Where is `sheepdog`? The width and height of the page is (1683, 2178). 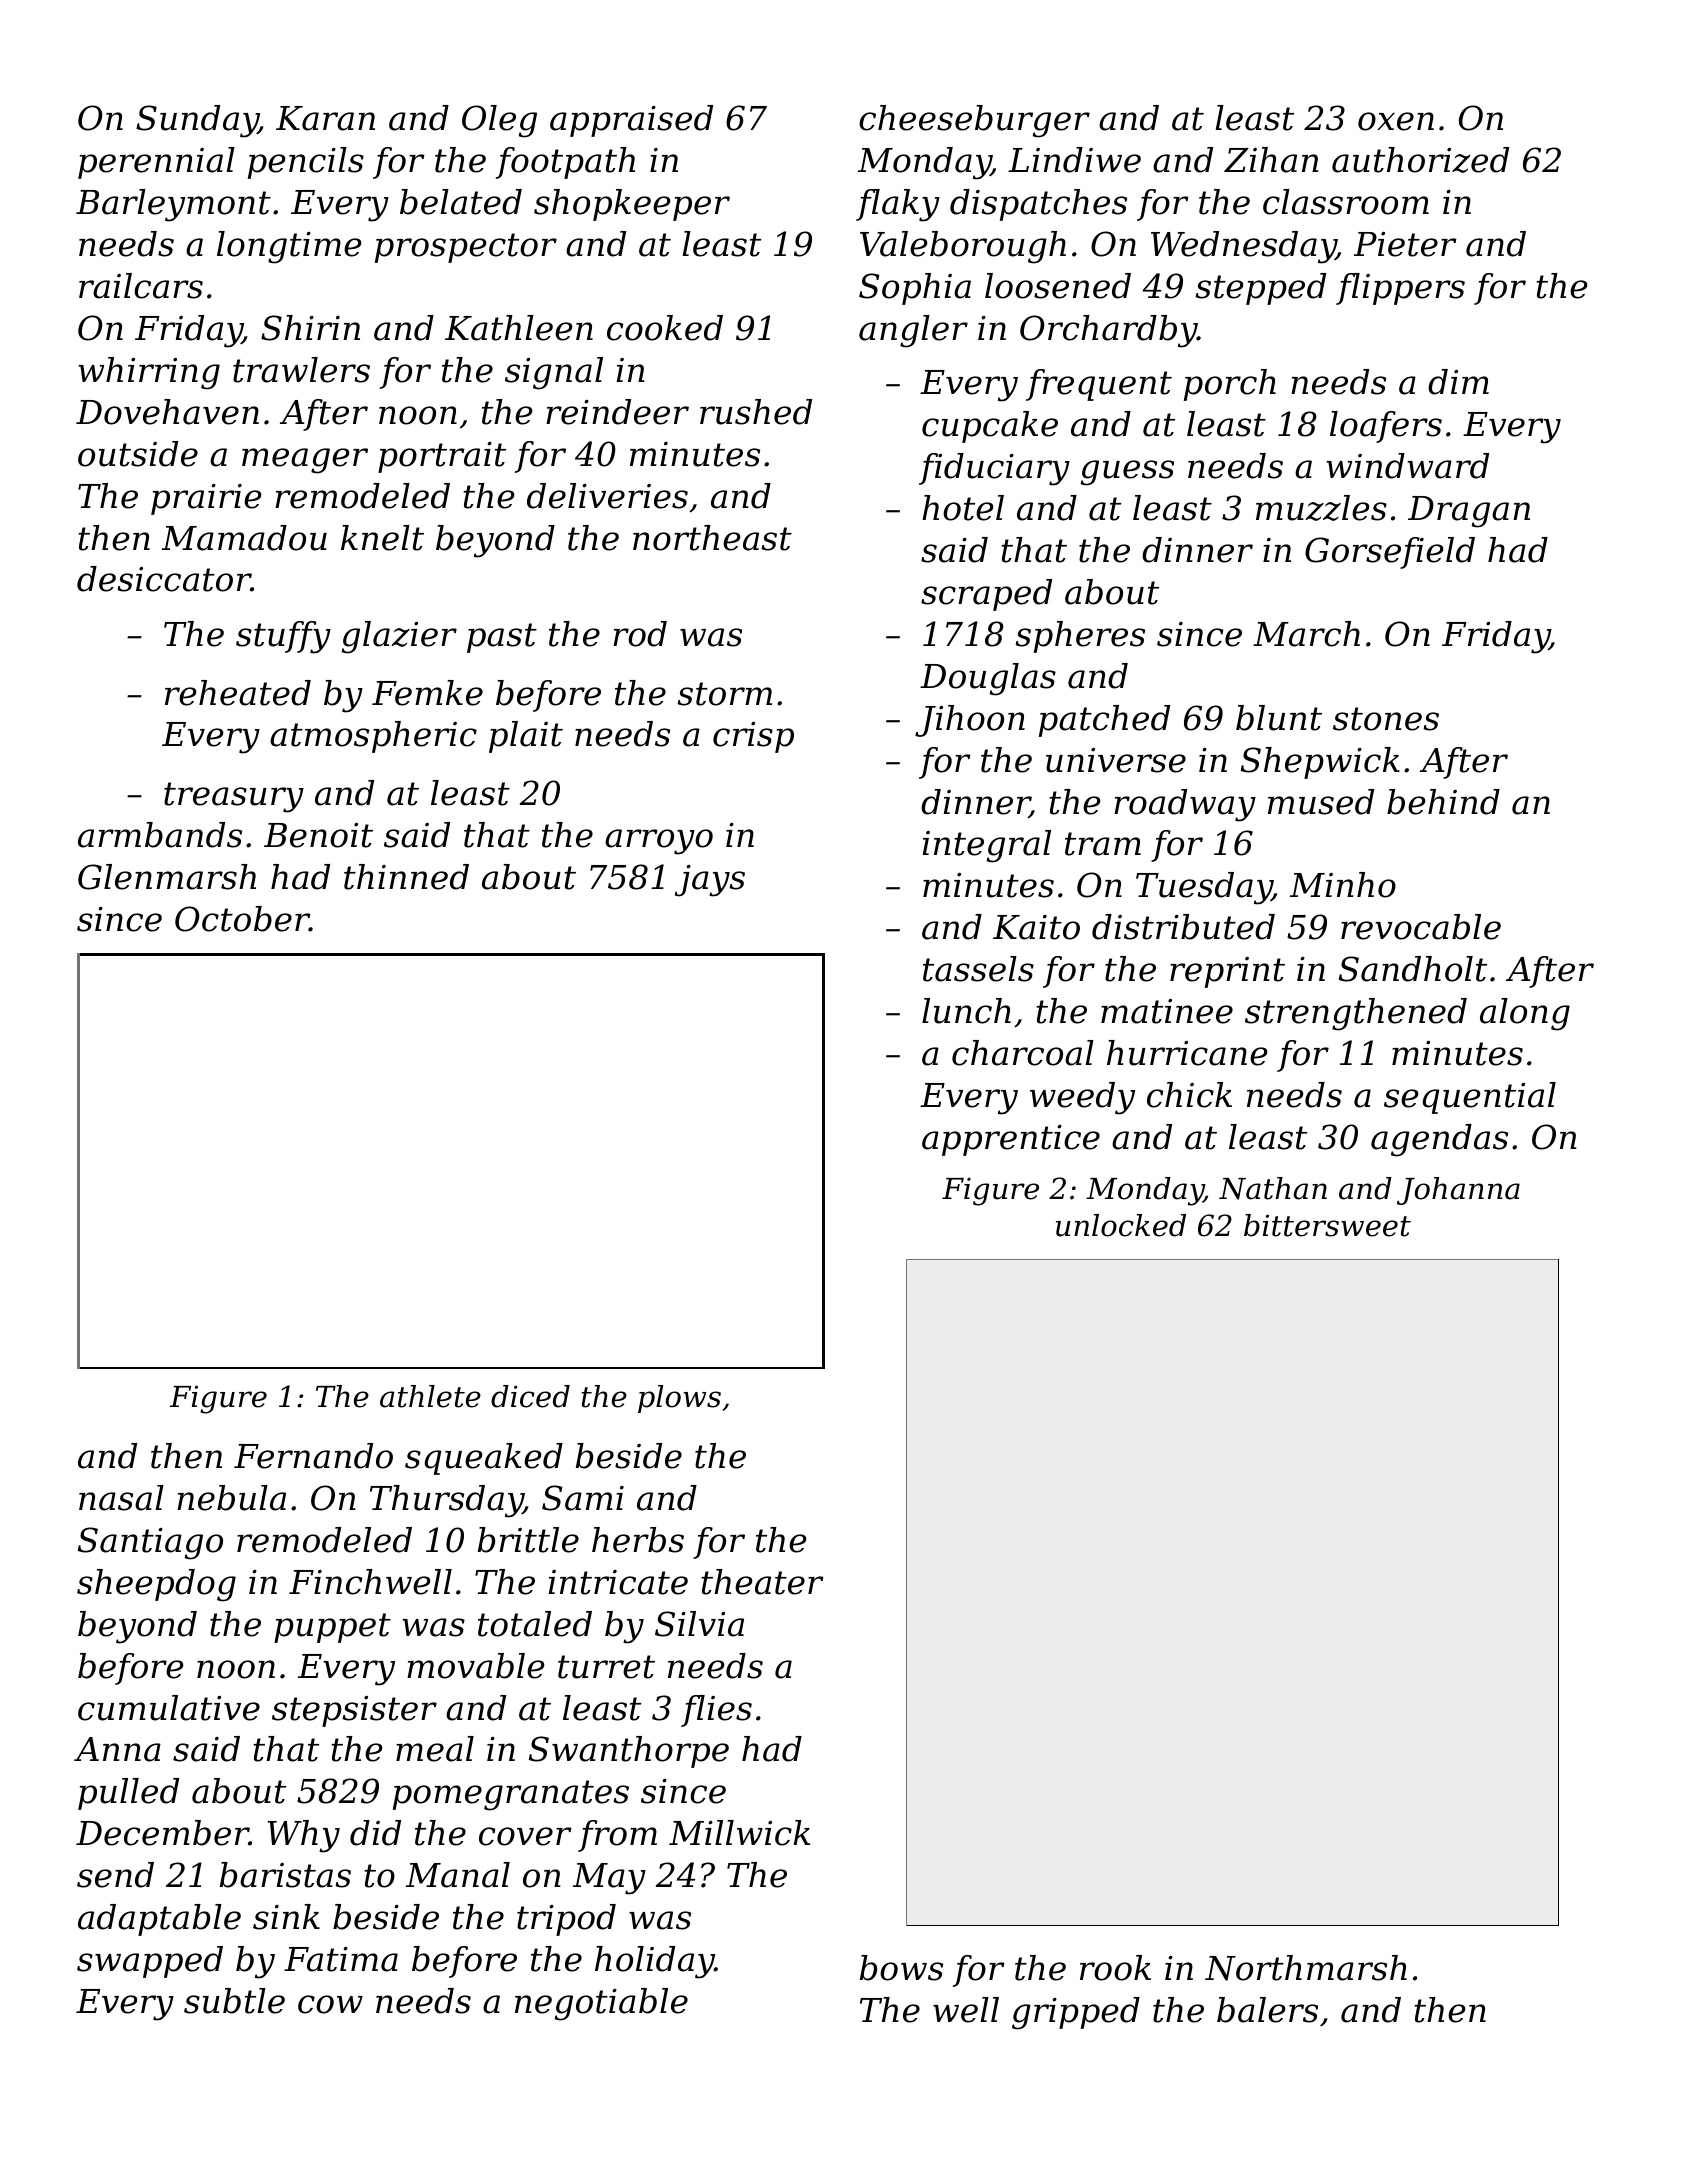
sheepdog is located at coordinates (156, 1585).
